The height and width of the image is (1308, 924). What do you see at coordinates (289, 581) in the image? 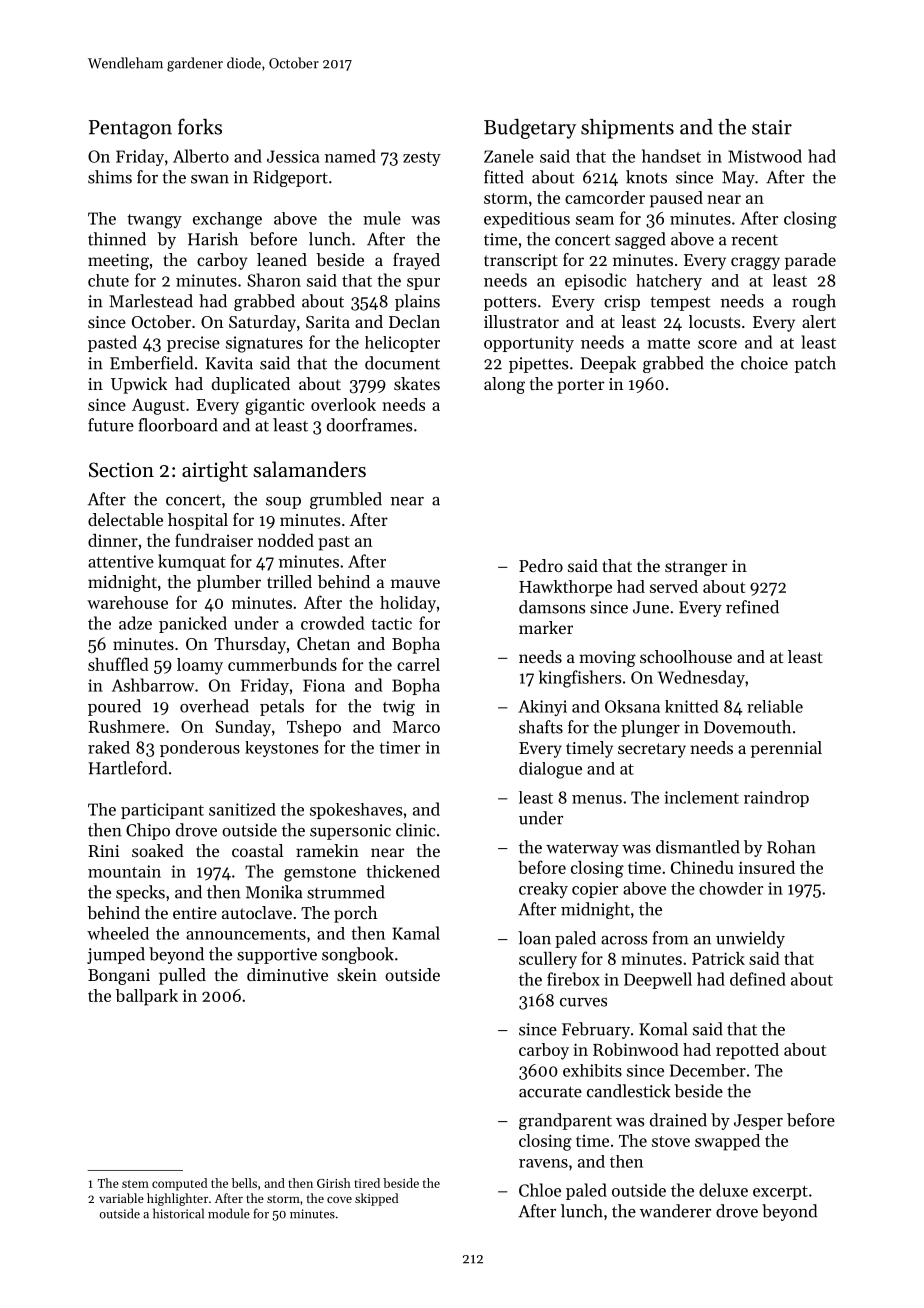
I see `trilled` at bounding box center [289, 581].
